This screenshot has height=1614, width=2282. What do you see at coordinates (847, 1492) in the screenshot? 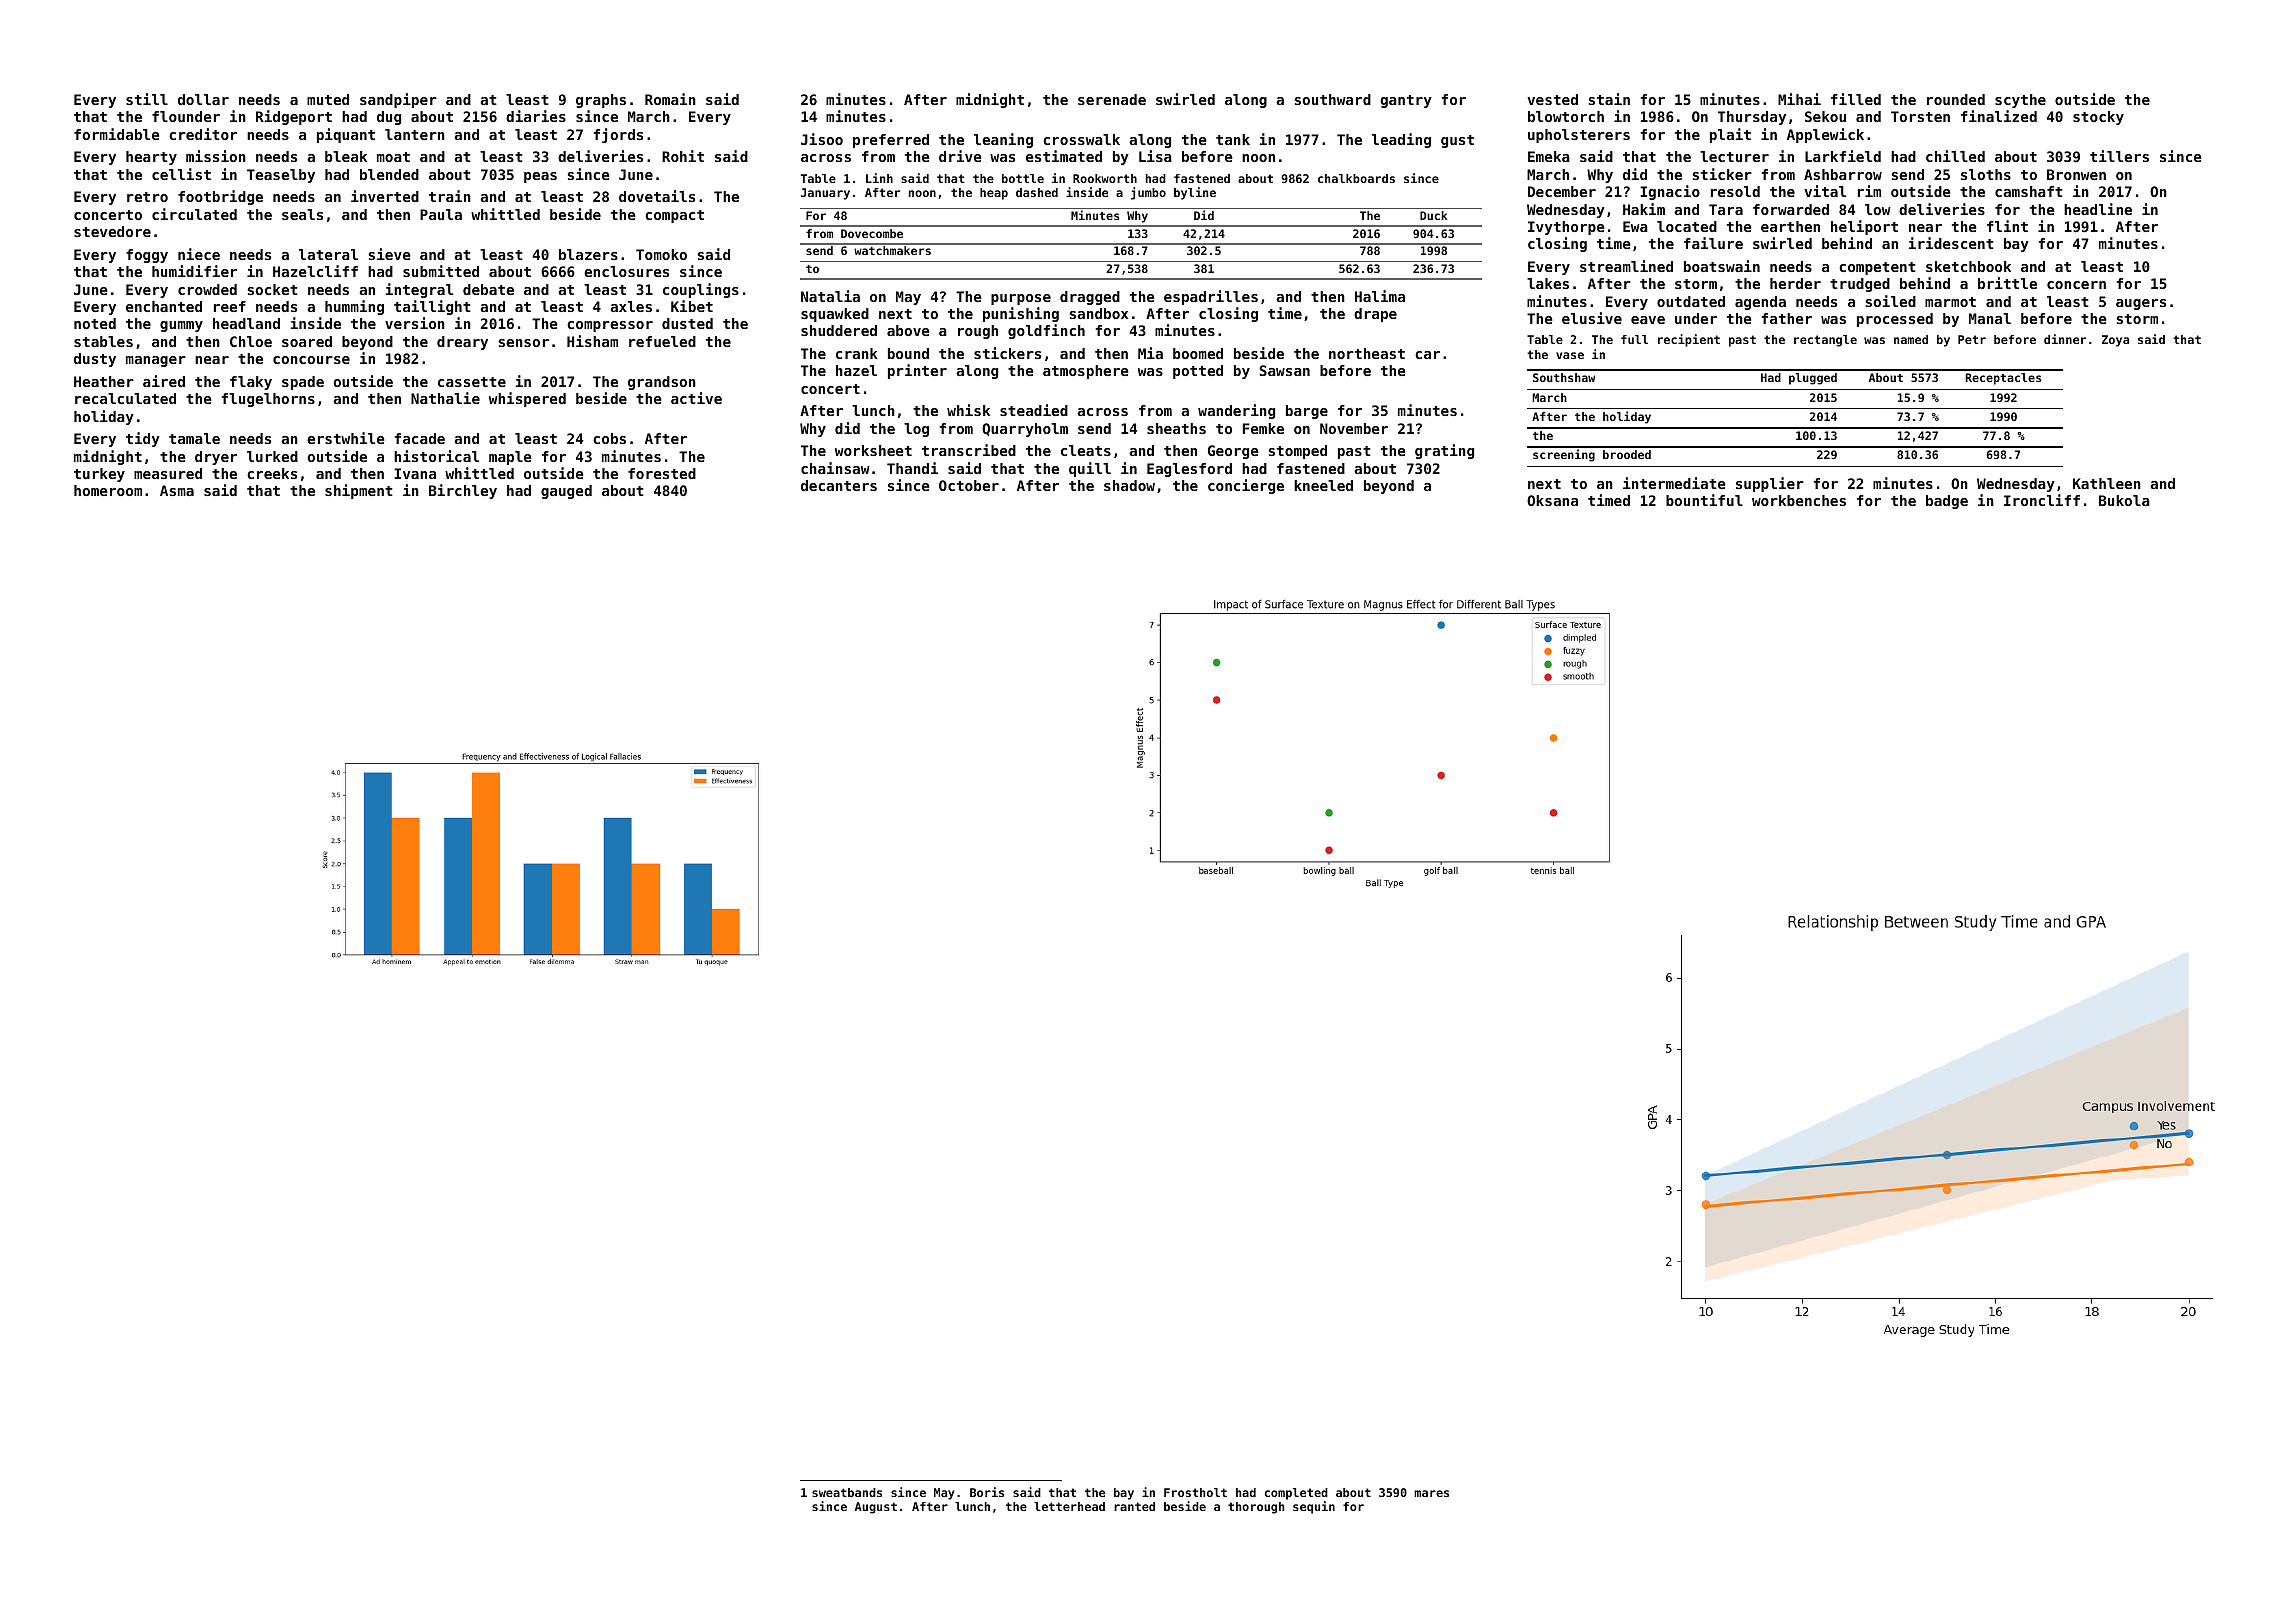
I see `sweatbands` at bounding box center [847, 1492].
